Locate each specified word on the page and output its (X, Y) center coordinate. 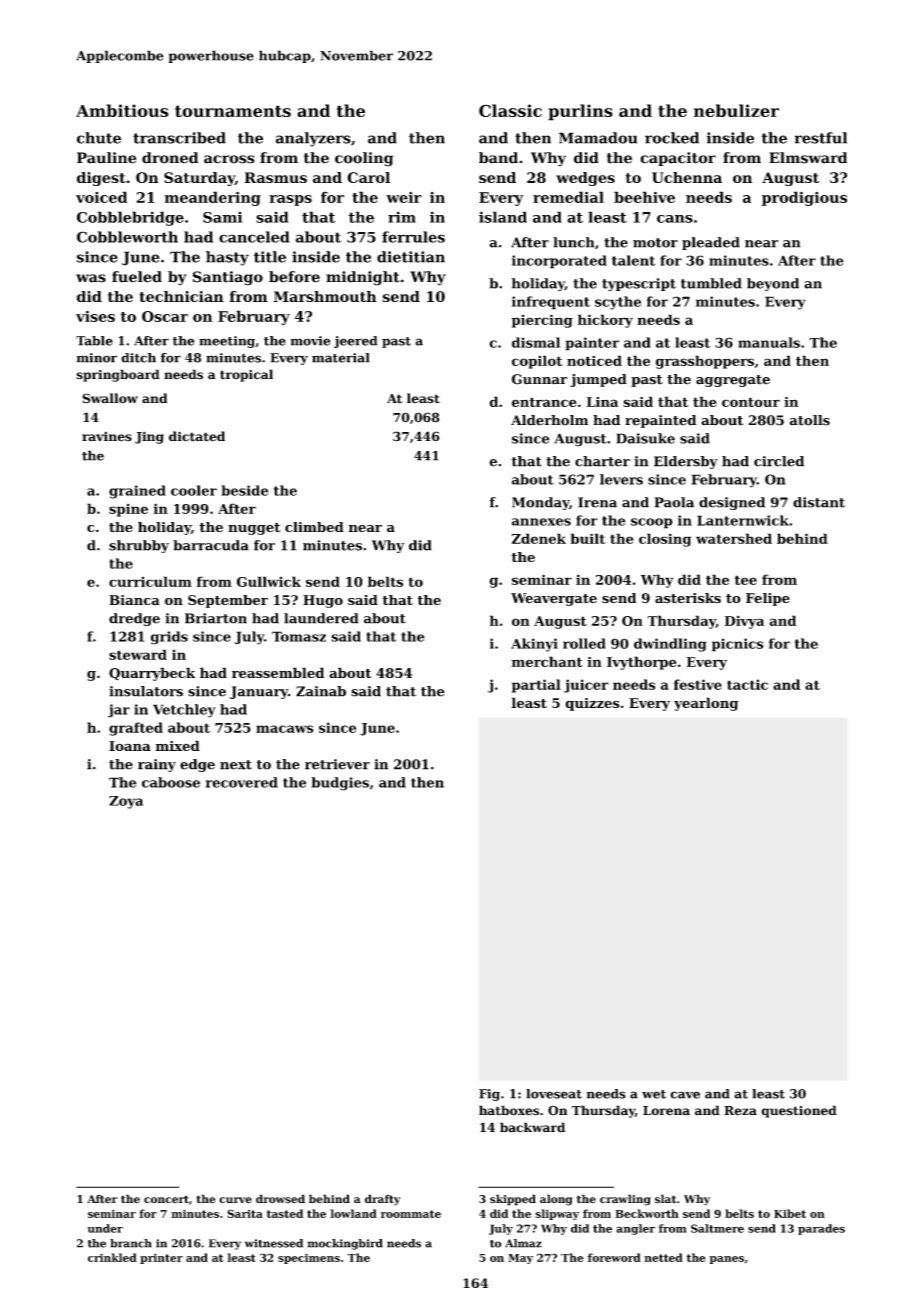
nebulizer (736, 110)
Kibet (790, 1213)
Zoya (126, 802)
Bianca (134, 600)
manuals (769, 342)
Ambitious (122, 110)
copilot (537, 362)
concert (166, 1199)
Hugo (323, 601)
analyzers (313, 139)
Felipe (768, 599)
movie (310, 341)
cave (685, 1095)
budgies (340, 784)
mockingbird (345, 1244)
